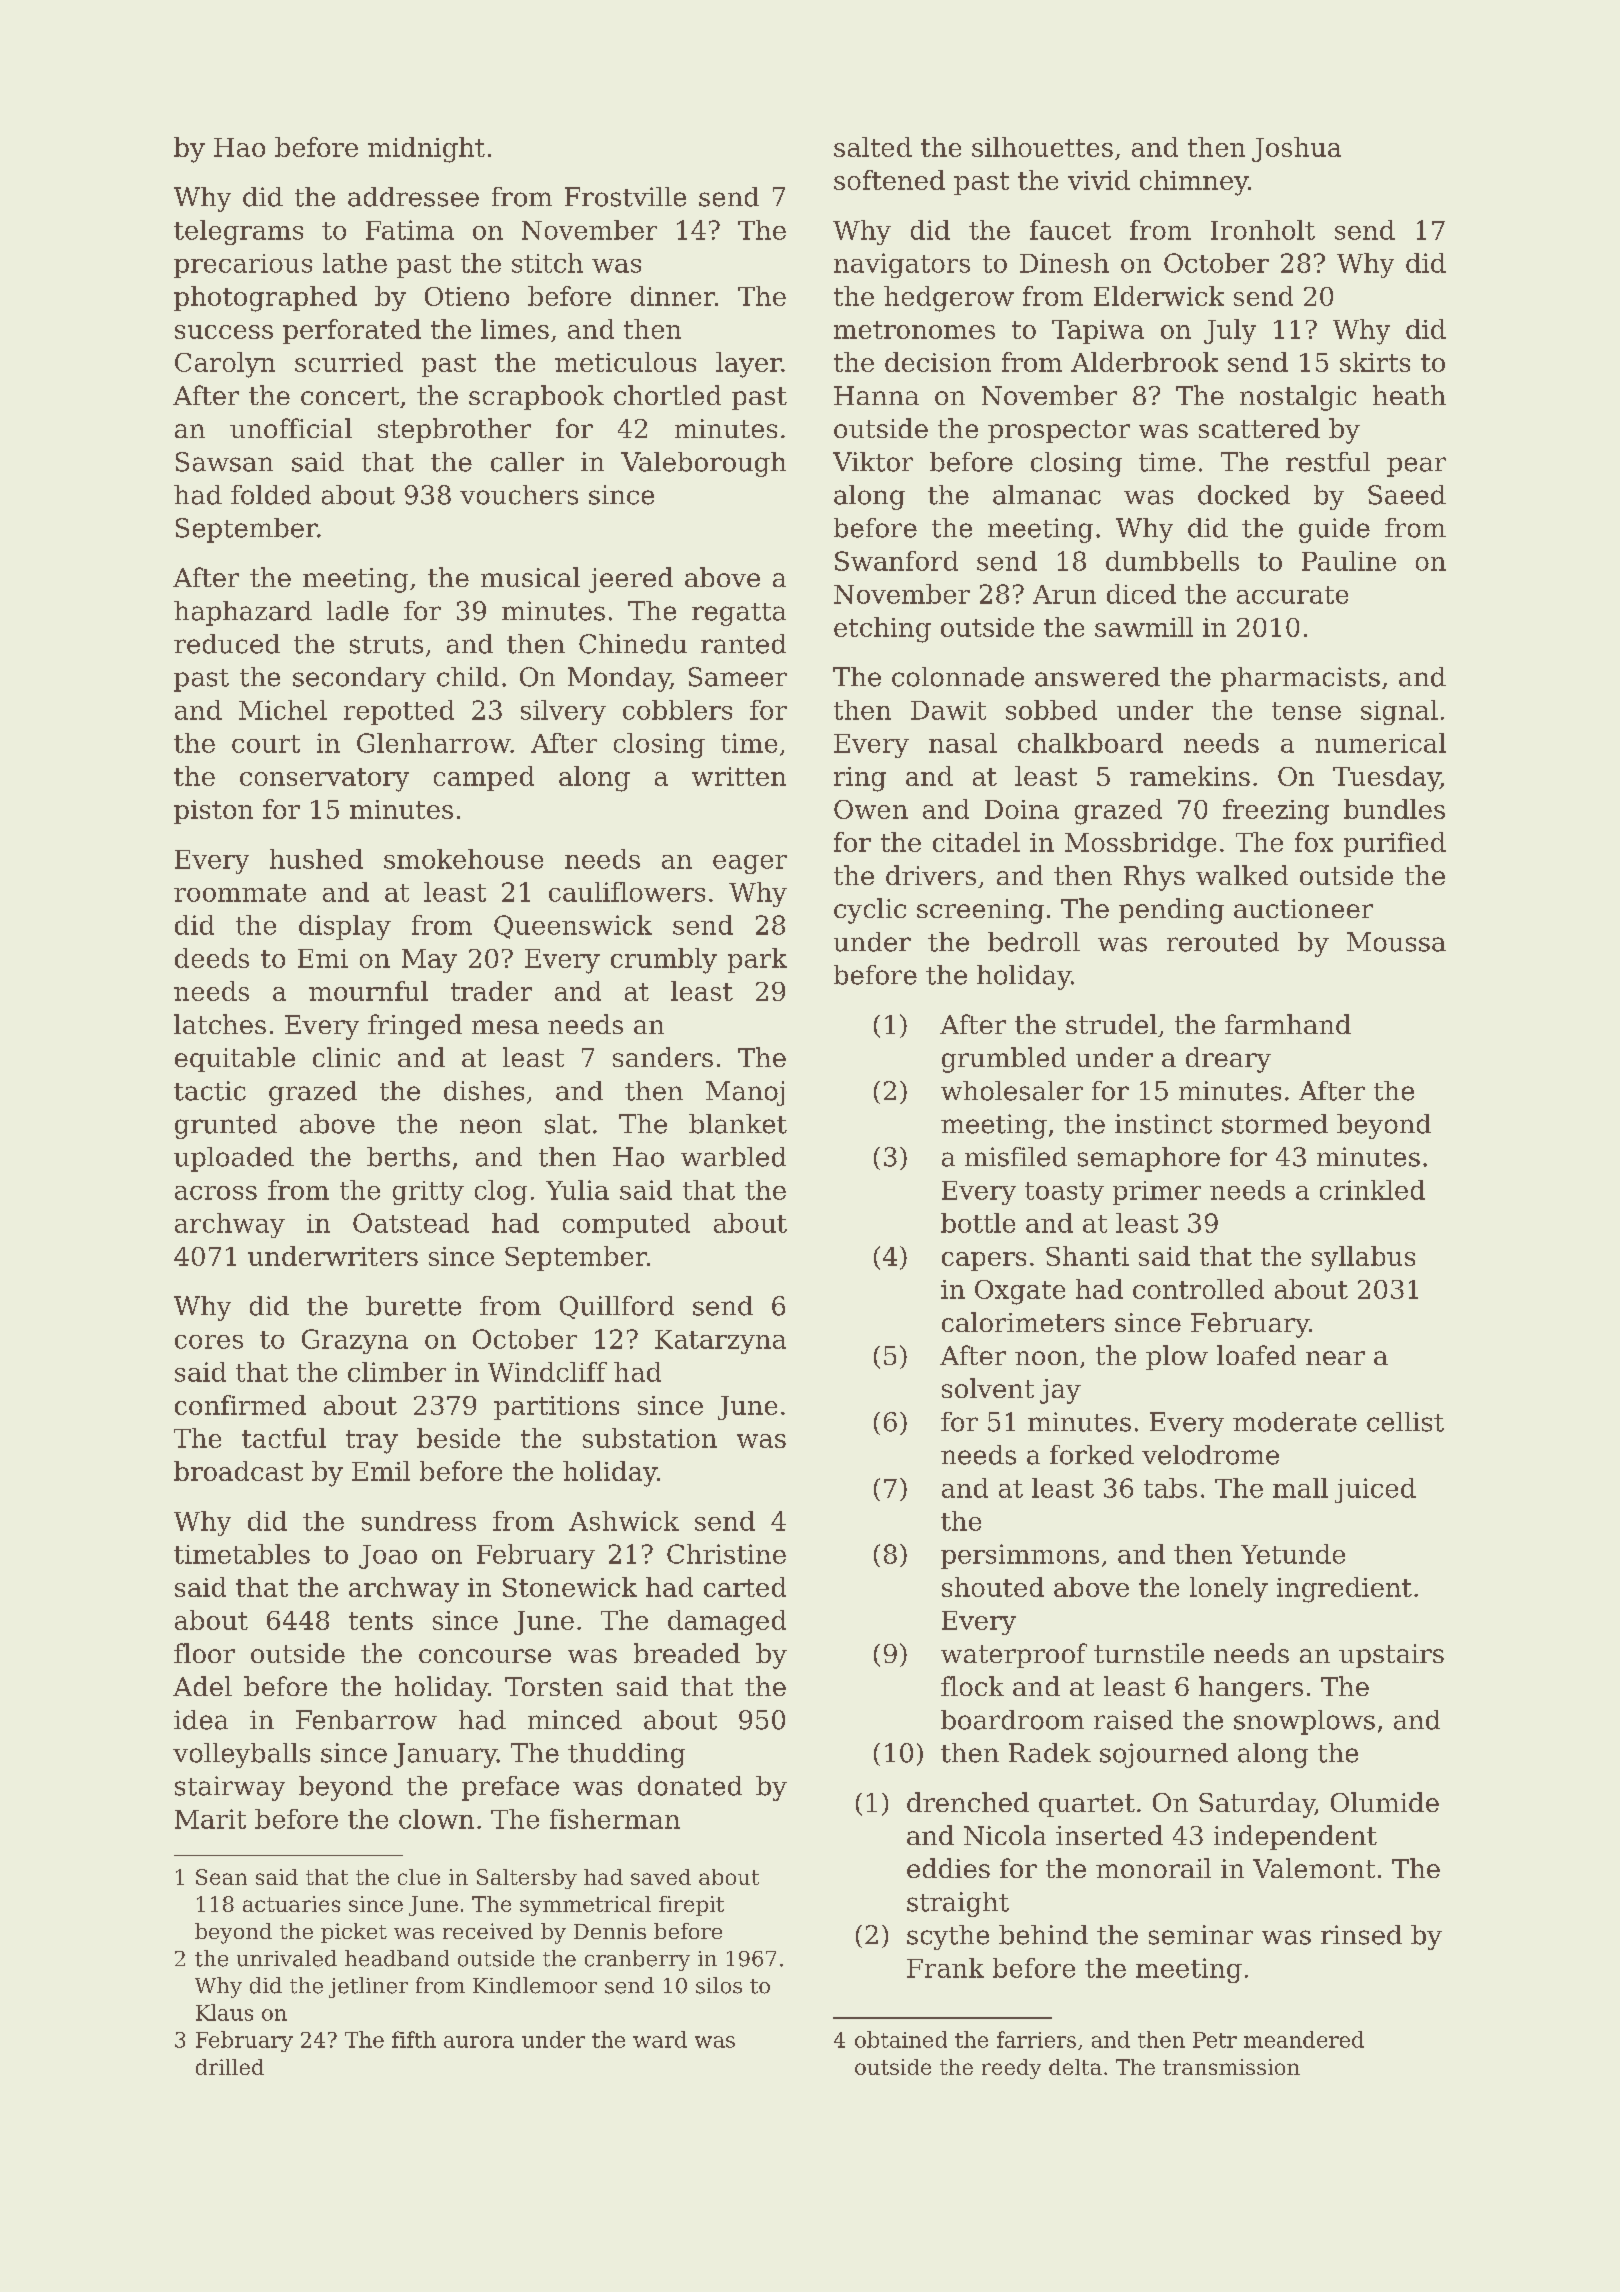  I want to click on skirts, so click(1375, 362).
